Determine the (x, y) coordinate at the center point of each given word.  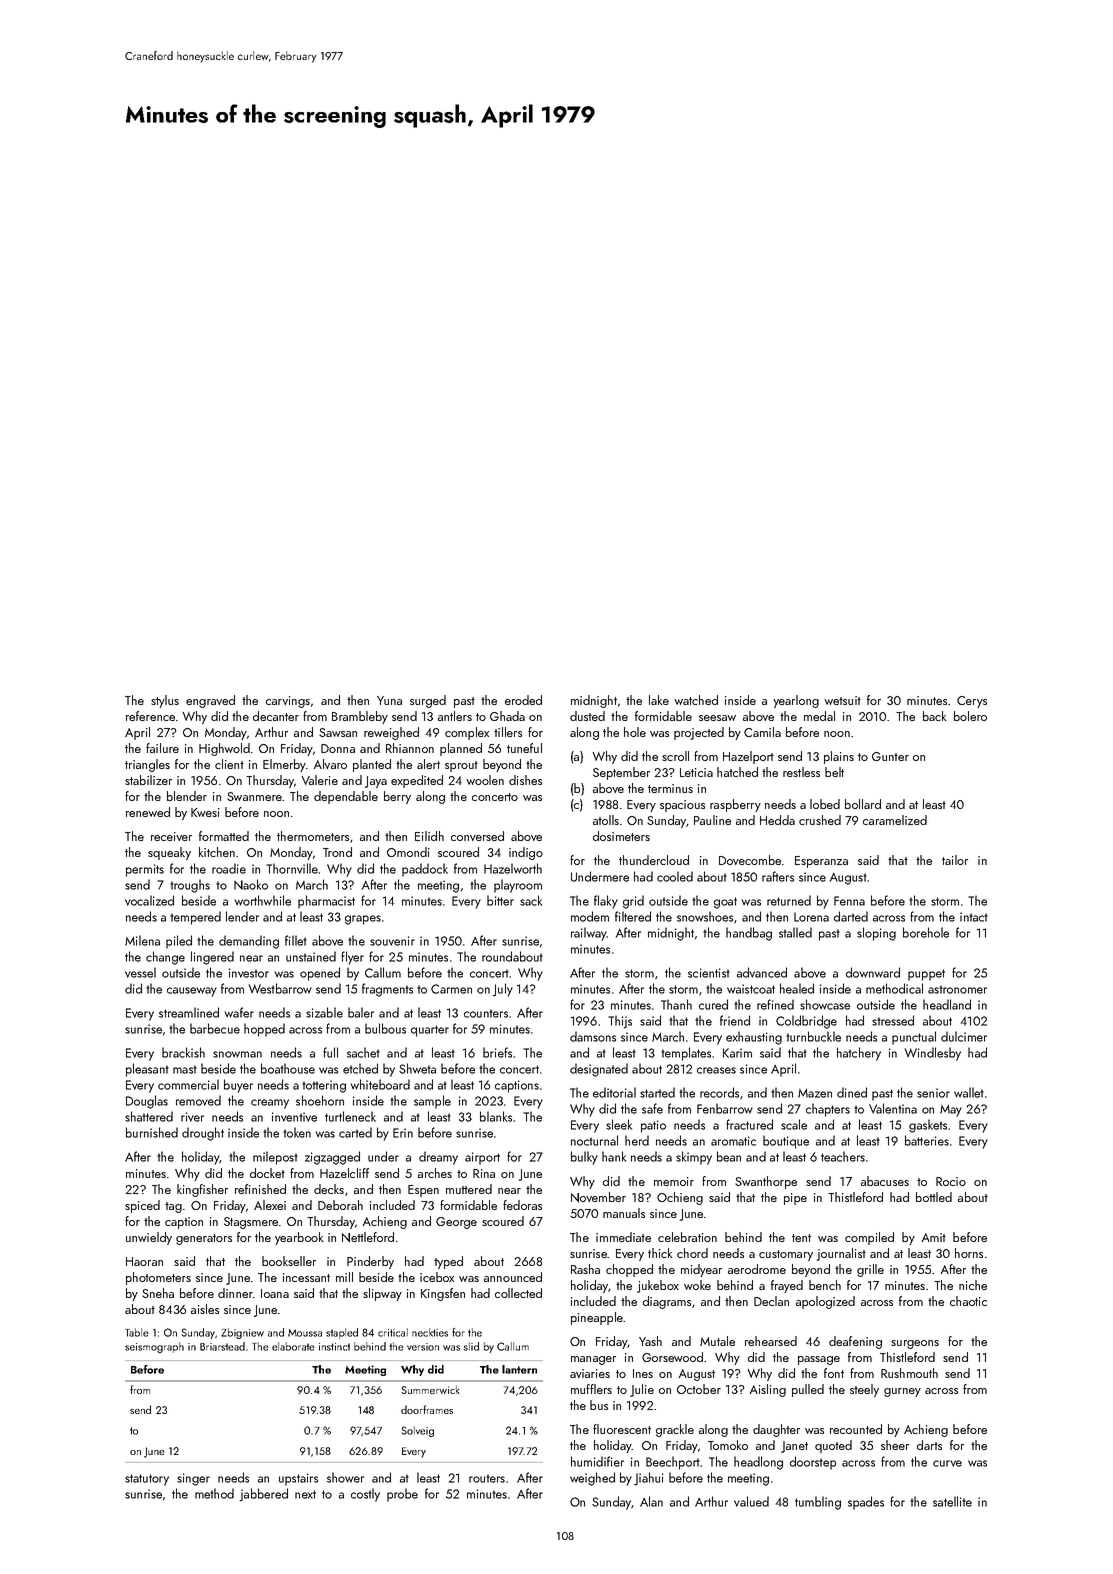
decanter (276, 716)
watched (696, 700)
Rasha (585, 1269)
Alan (651, 1501)
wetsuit (842, 700)
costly (365, 1495)
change (165, 958)
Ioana (275, 1293)
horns (969, 1253)
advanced (762, 972)
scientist (709, 973)
